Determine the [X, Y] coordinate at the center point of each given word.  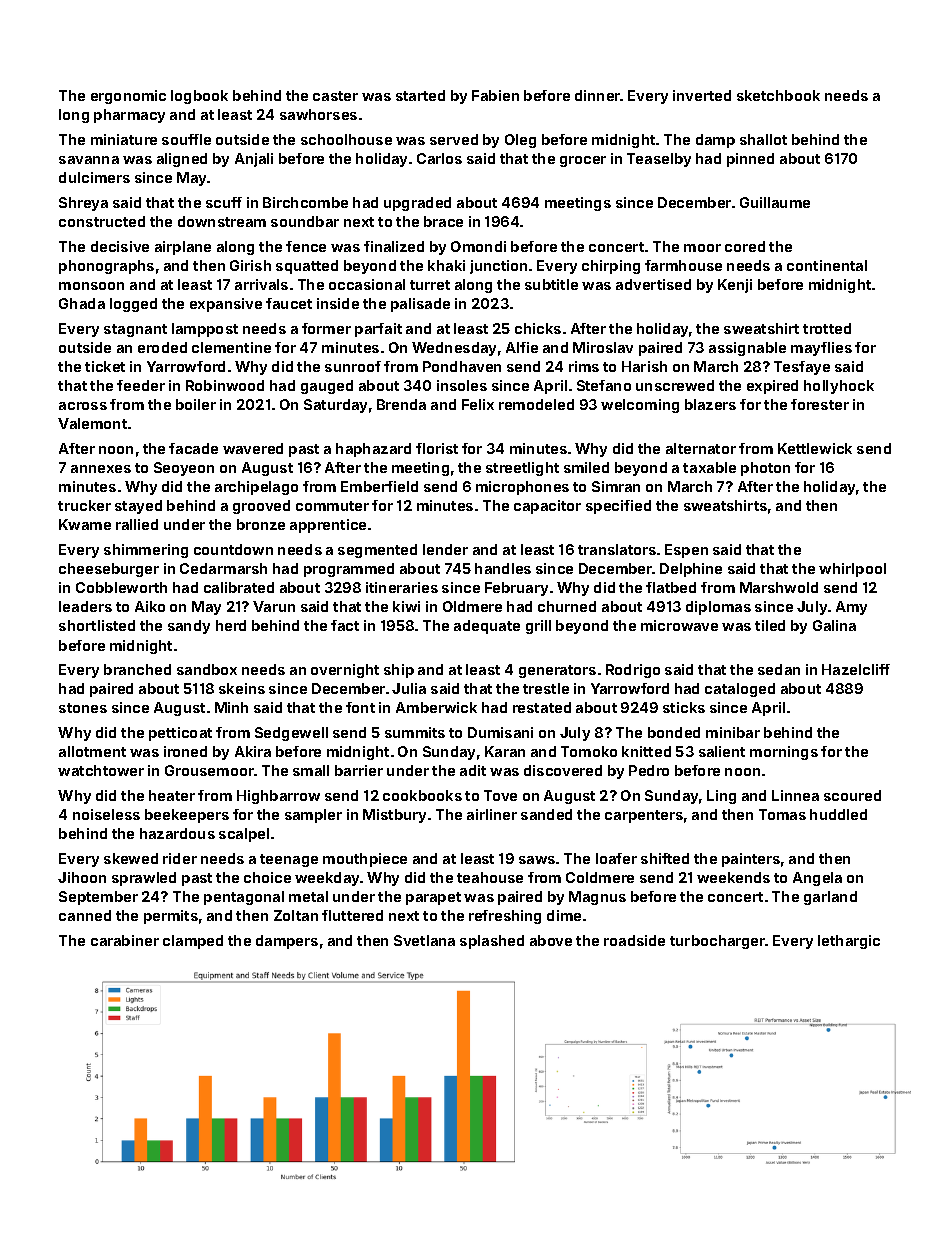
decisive [120, 246]
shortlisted [97, 625]
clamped [193, 942]
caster [335, 96]
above [551, 940]
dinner [598, 95]
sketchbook [778, 95]
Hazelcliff [856, 669]
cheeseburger [109, 570]
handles [503, 568]
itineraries [402, 587]
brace [443, 221]
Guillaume [775, 202]
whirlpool [852, 570]
